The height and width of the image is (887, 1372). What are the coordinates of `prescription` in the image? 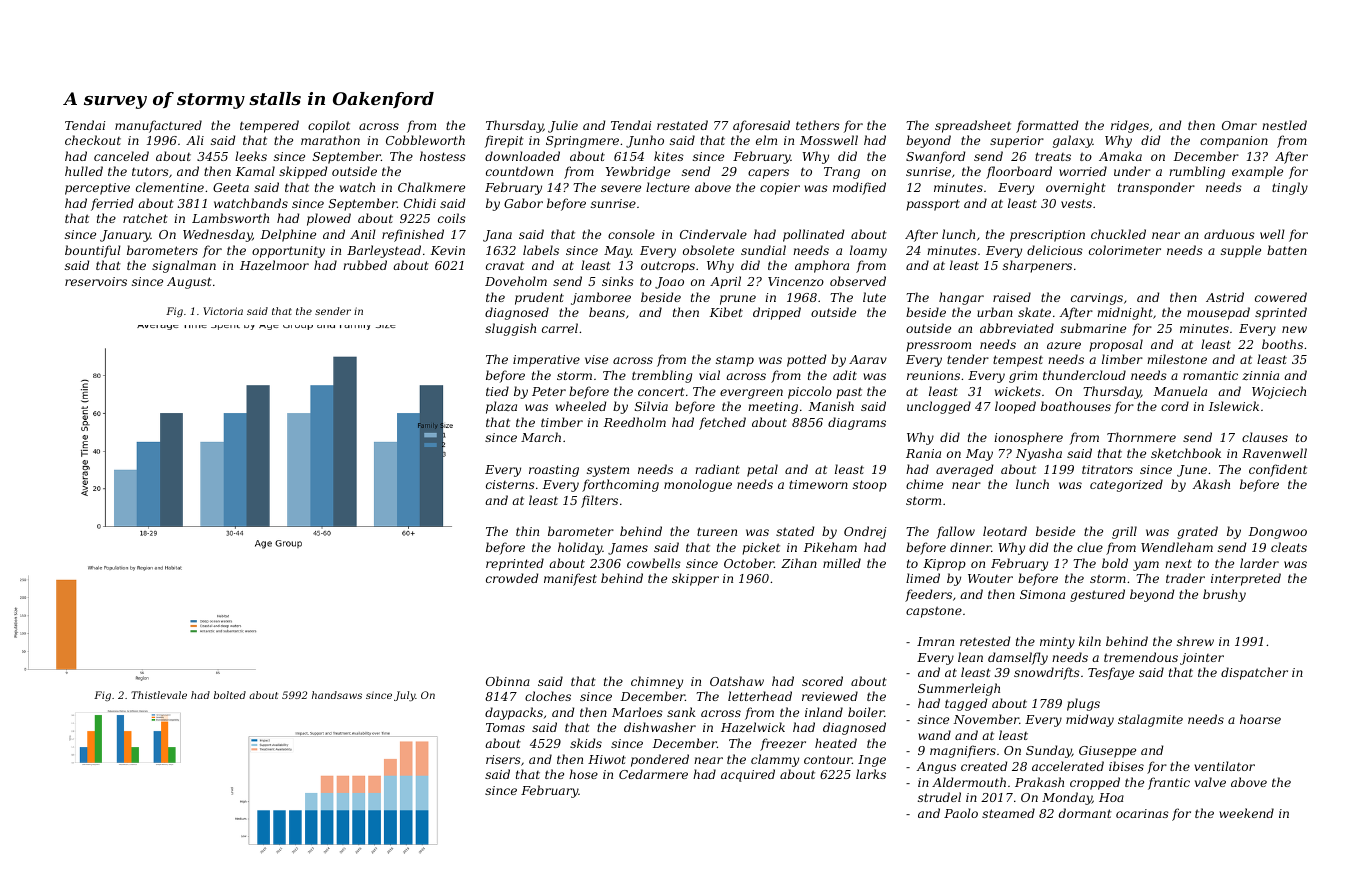 It's located at (1047, 236).
